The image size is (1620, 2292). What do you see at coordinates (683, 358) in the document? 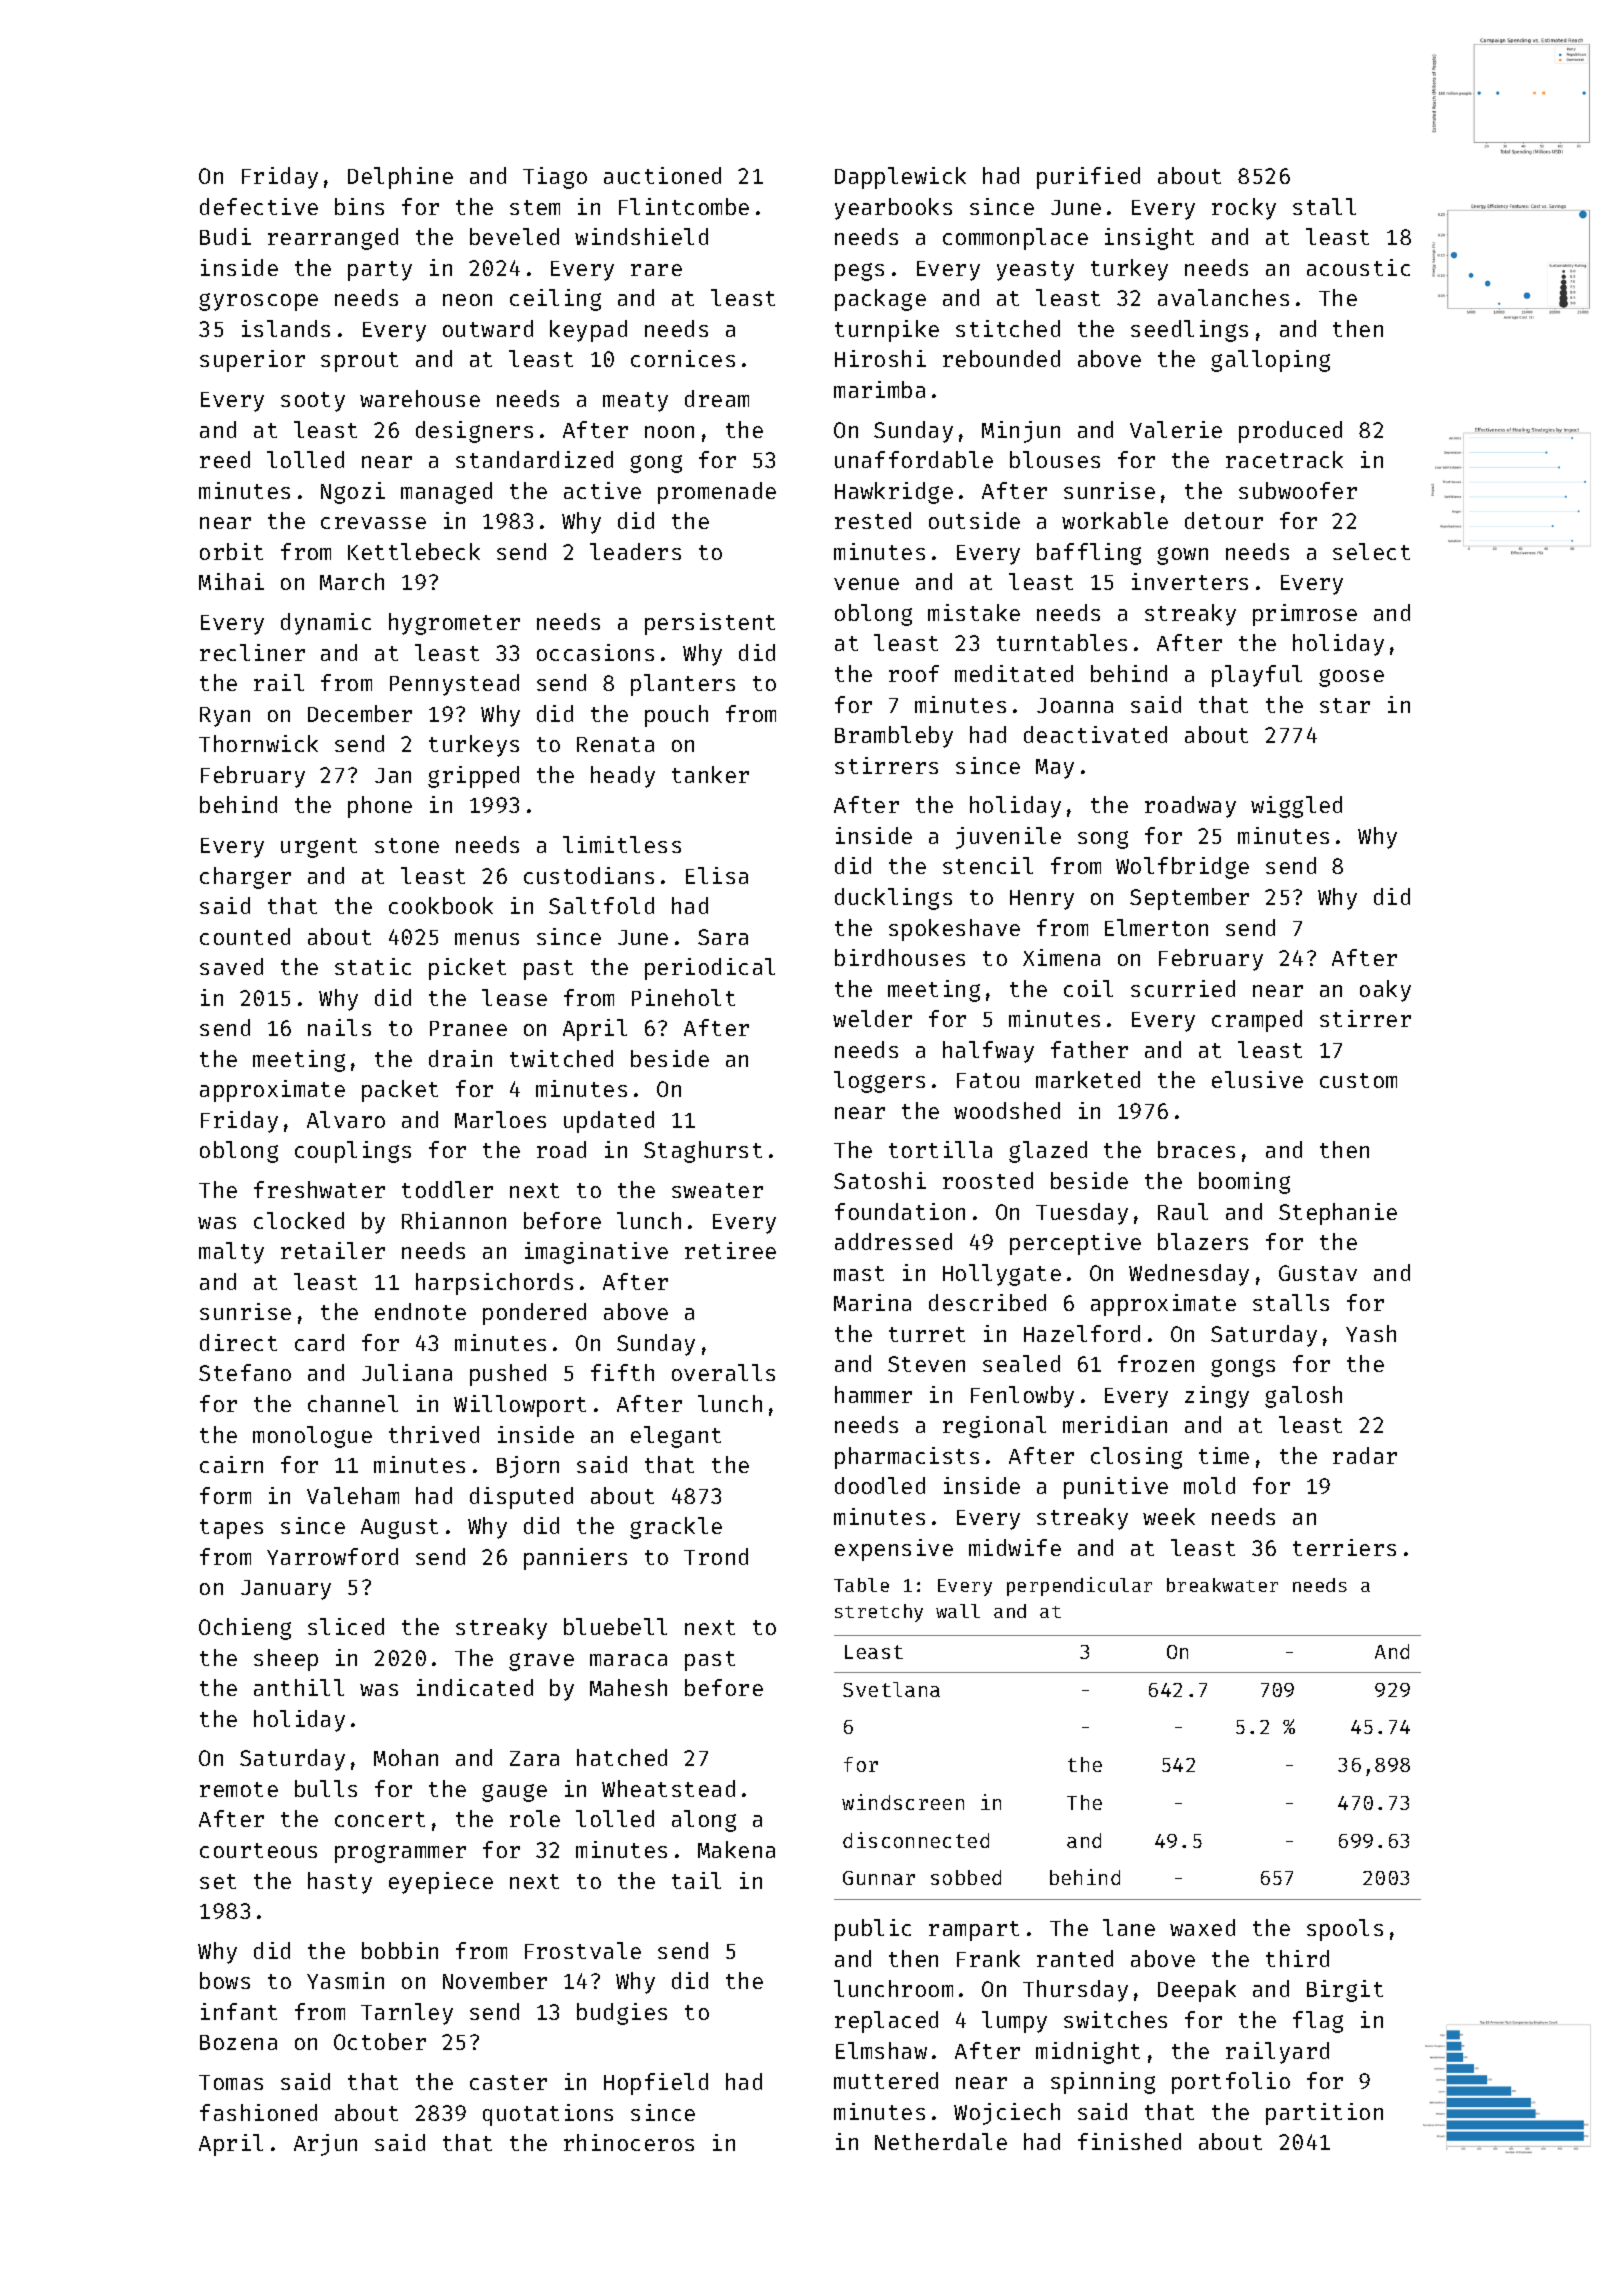
I see `cornices` at bounding box center [683, 358].
